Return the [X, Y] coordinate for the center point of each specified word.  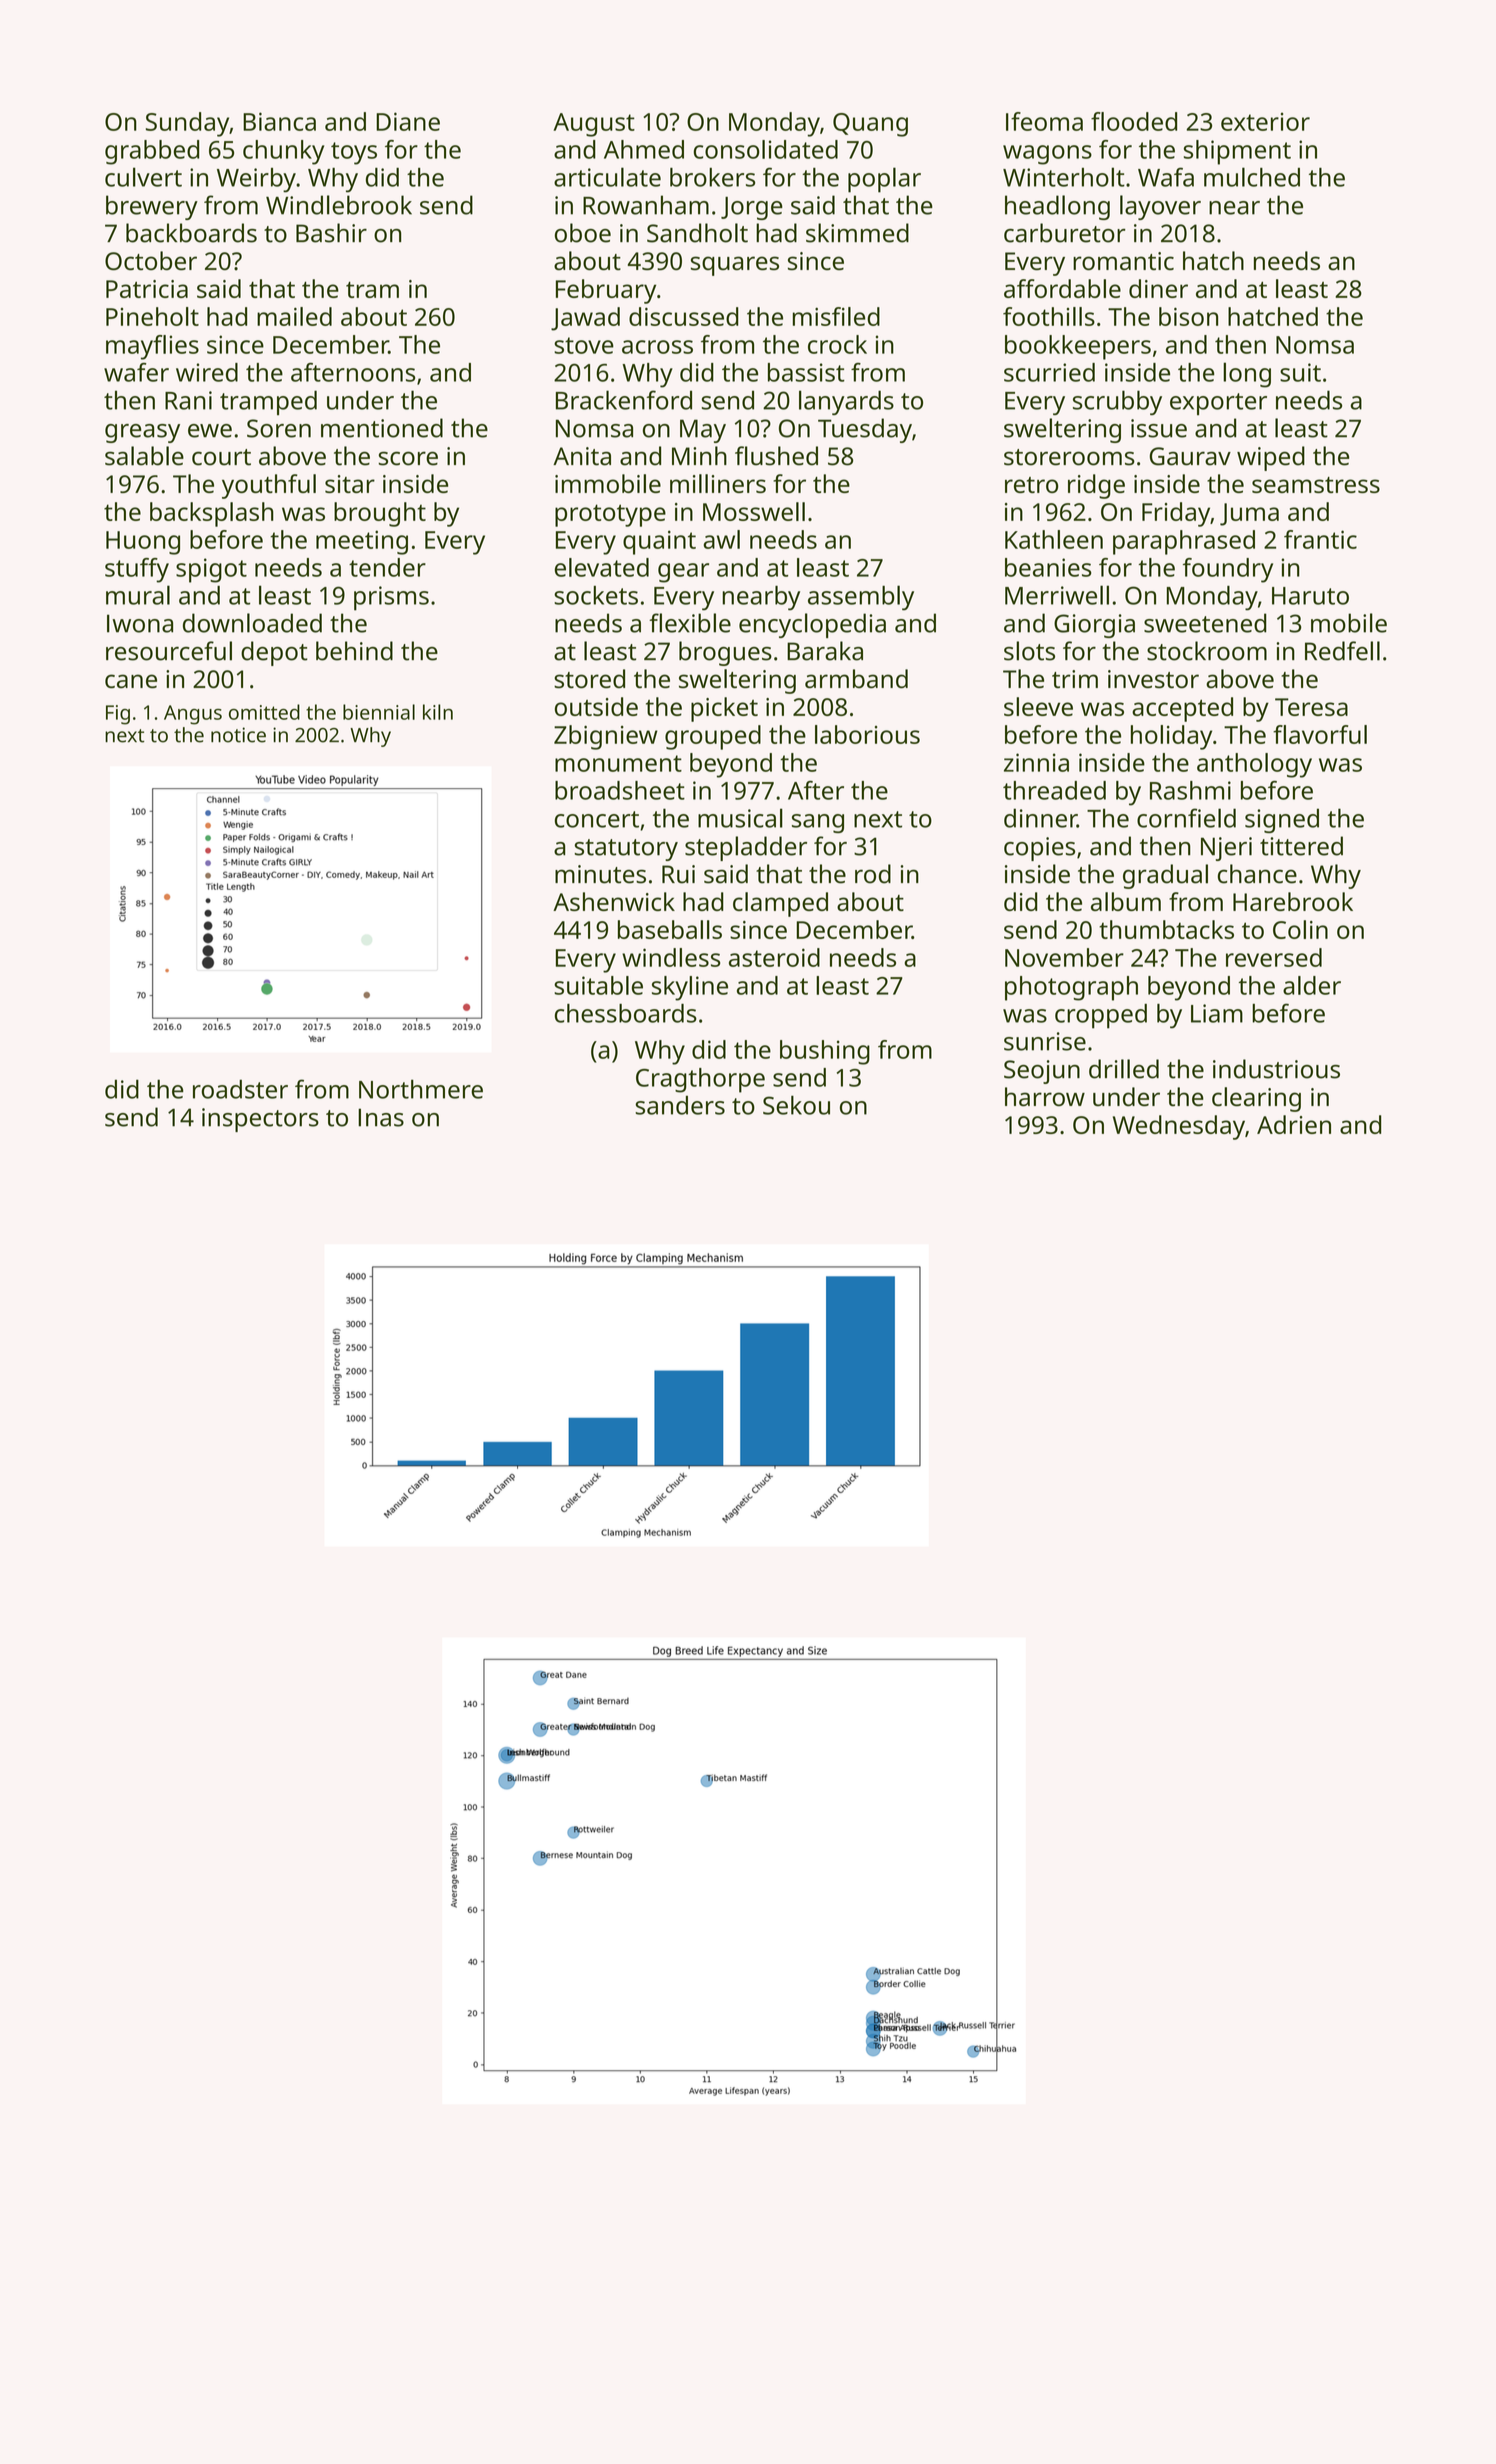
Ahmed [644, 149]
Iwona [140, 623]
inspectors [260, 1120]
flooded [1134, 121]
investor [1153, 679]
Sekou [796, 1105]
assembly [861, 598]
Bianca [279, 121]
